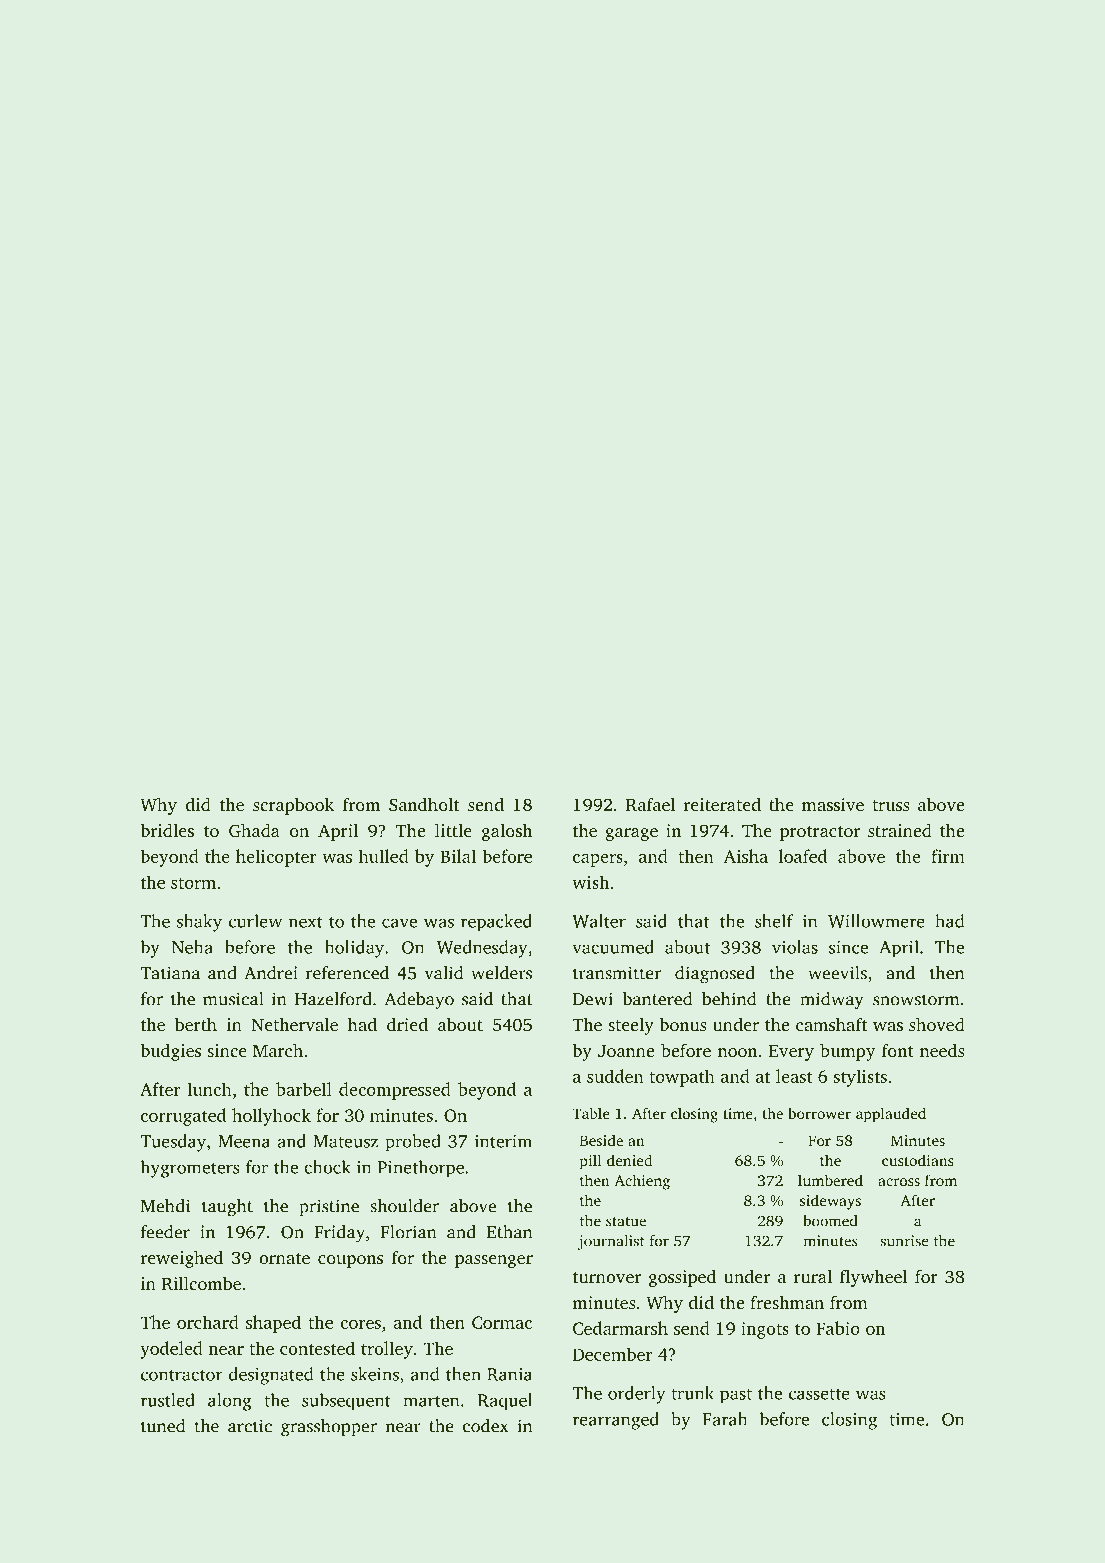  What do you see at coordinates (183, 1117) in the screenshot?
I see `corrugated` at bounding box center [183, 1117].
